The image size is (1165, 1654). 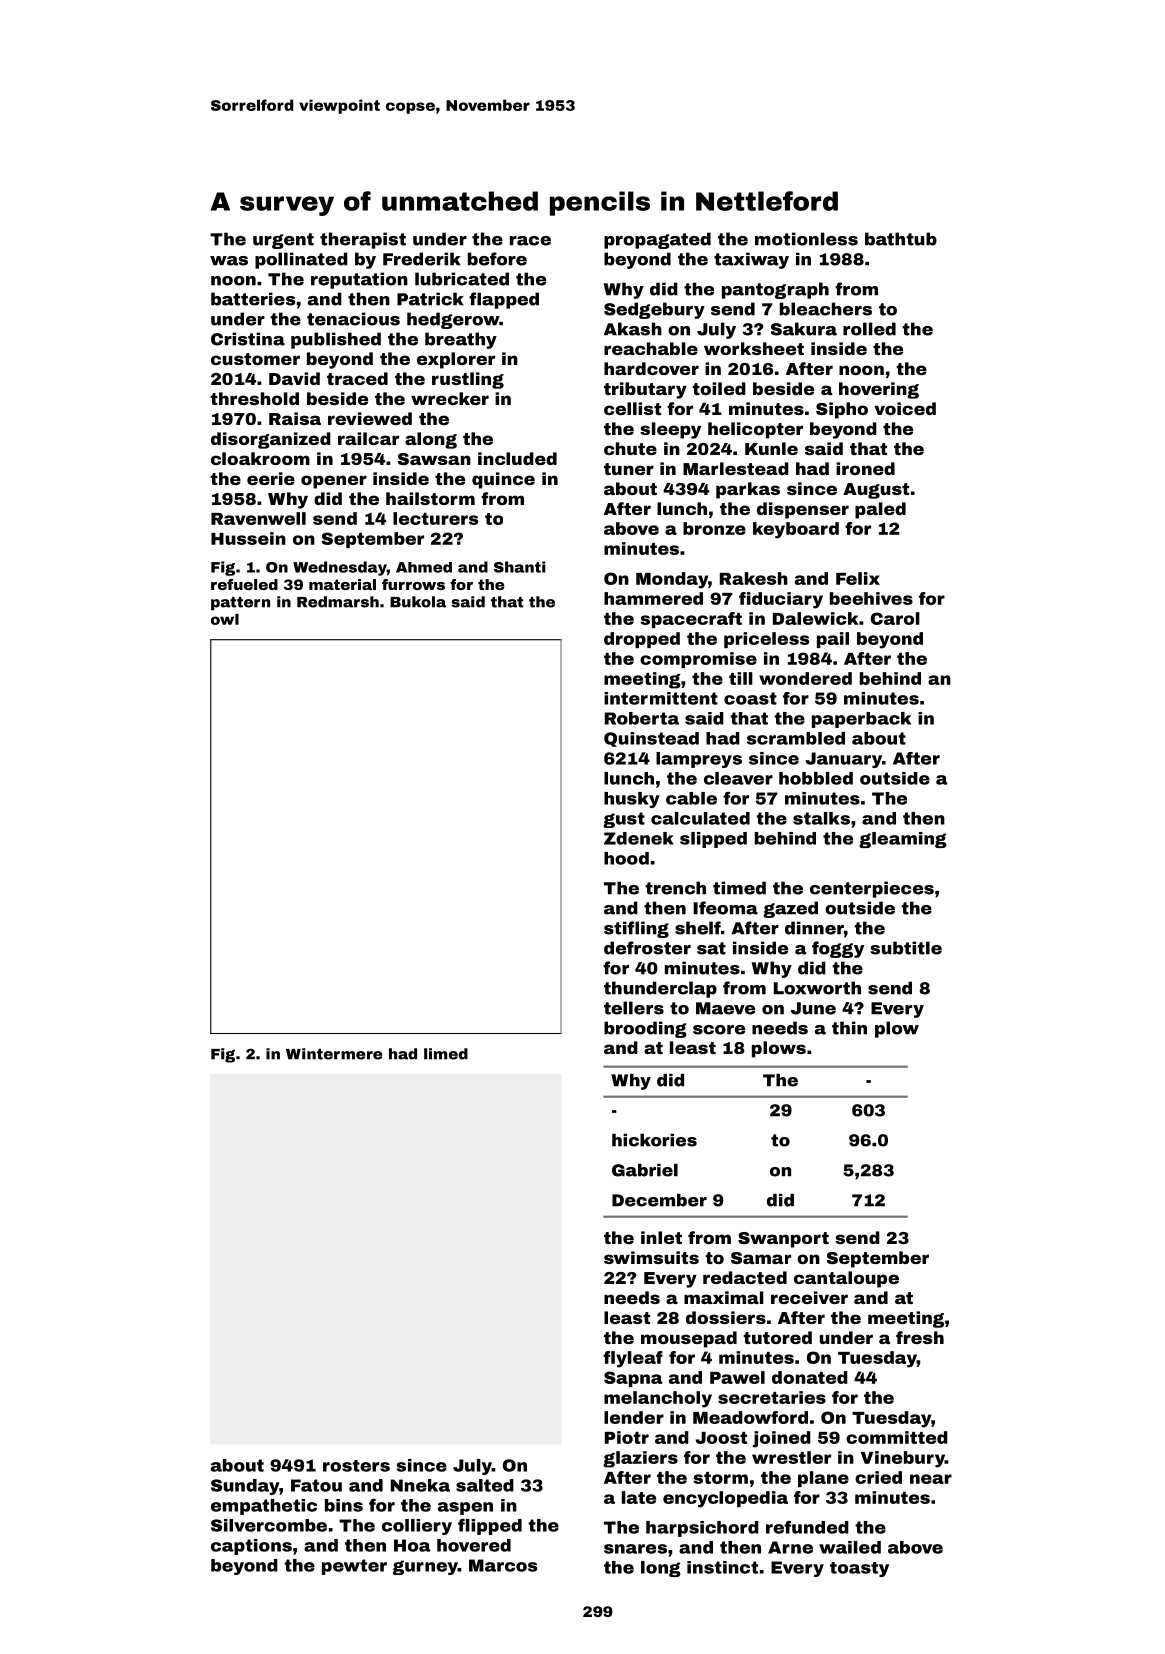 What do you see at coordinates (657, 240) in the screenshot?
I see `propagated` at bounding box center [657, 240].
